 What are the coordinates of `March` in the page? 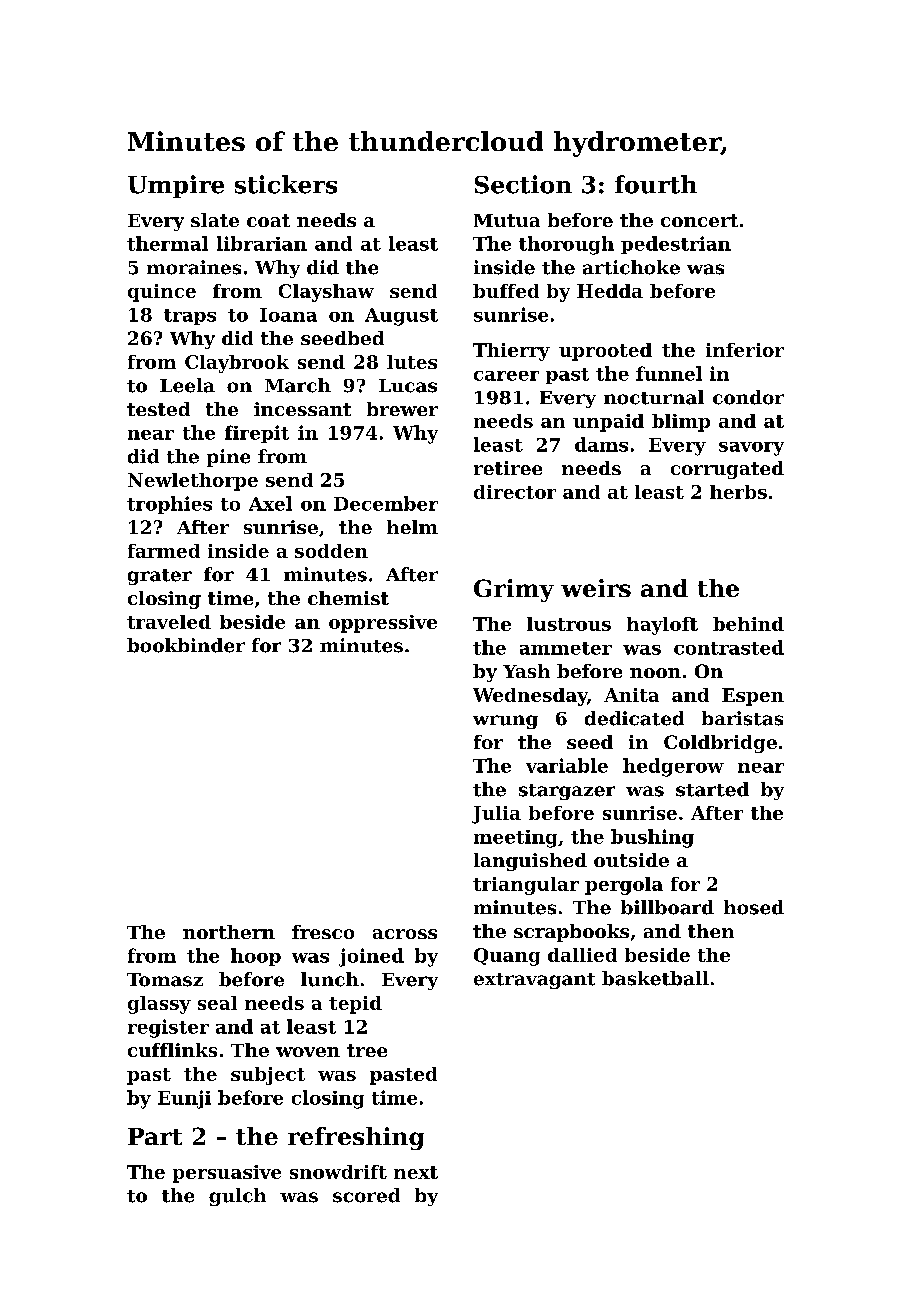 It's located at (298, 385).
